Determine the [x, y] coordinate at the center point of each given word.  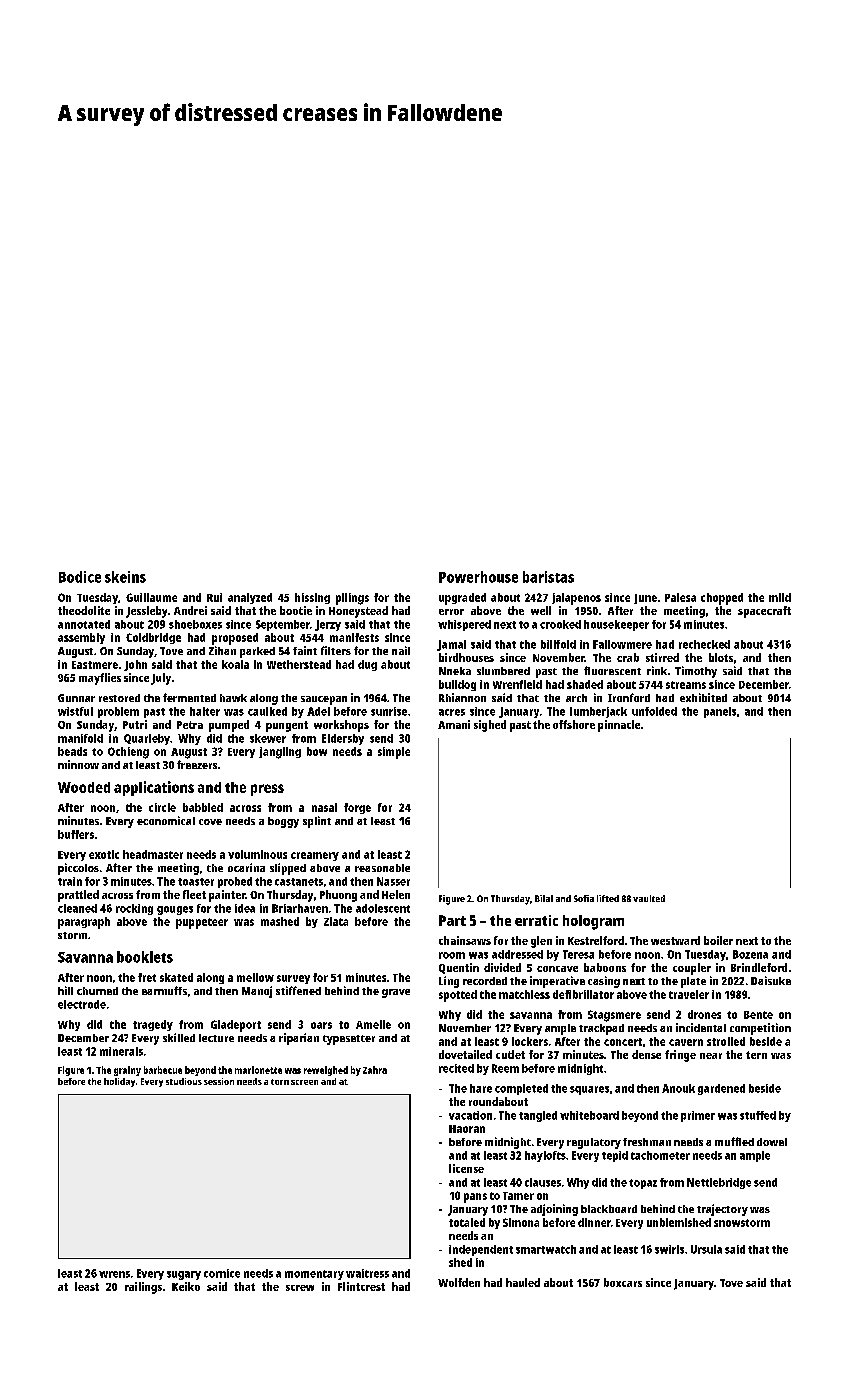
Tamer [518, 1196]
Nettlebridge [719, 1183]
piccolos [78, 869]
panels [720, 712]
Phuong [338, 896]
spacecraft [764, 612]
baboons [605, 967]
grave [396, 993]
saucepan [324, 700]
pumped [229, 726]
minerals [121, 1051]
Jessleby [146, 612]
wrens [114, 1274]
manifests [354, 637]
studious [184, 1081]
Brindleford [759, 967]
